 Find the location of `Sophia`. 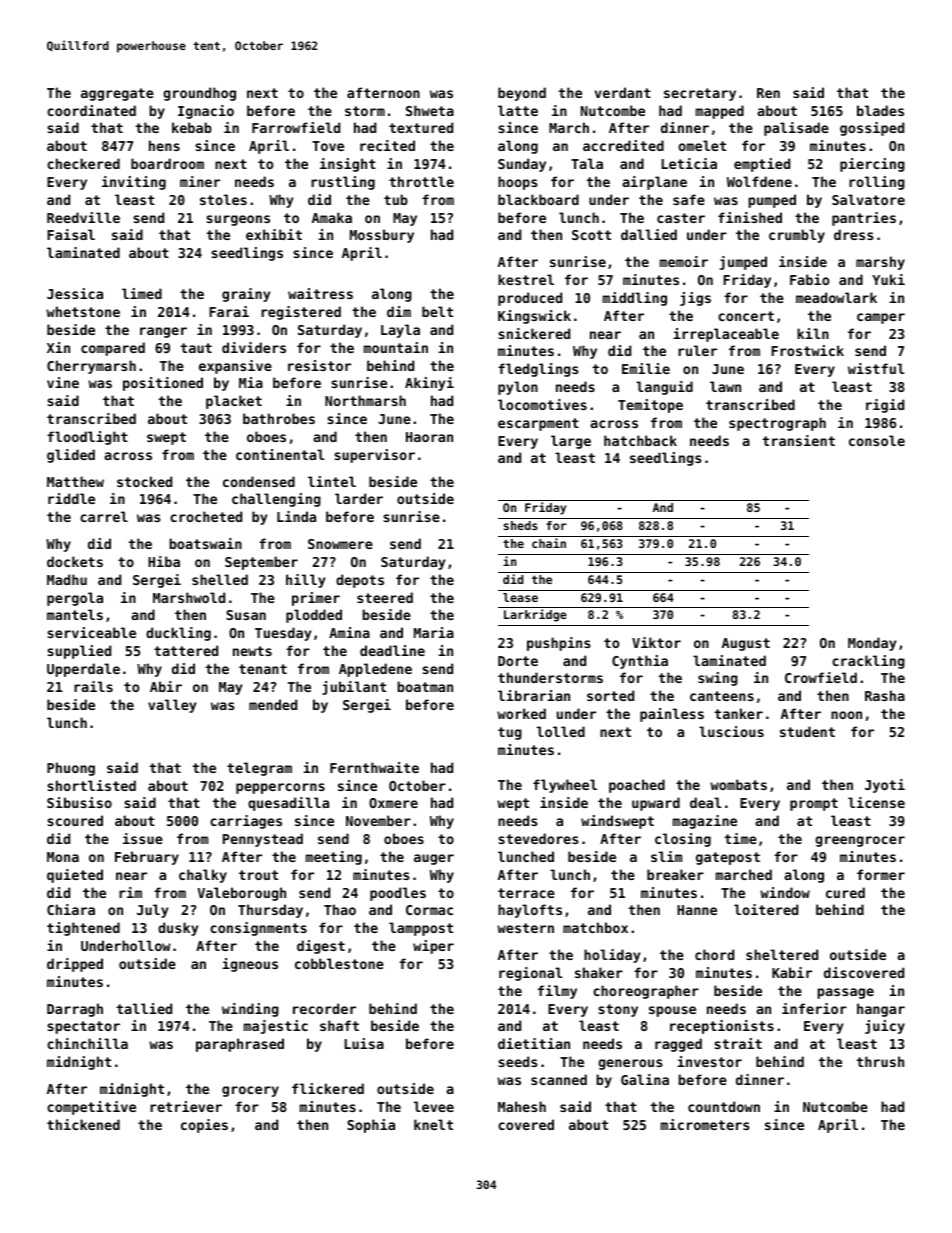

Sophia is located at coordinates (371, 1126).
